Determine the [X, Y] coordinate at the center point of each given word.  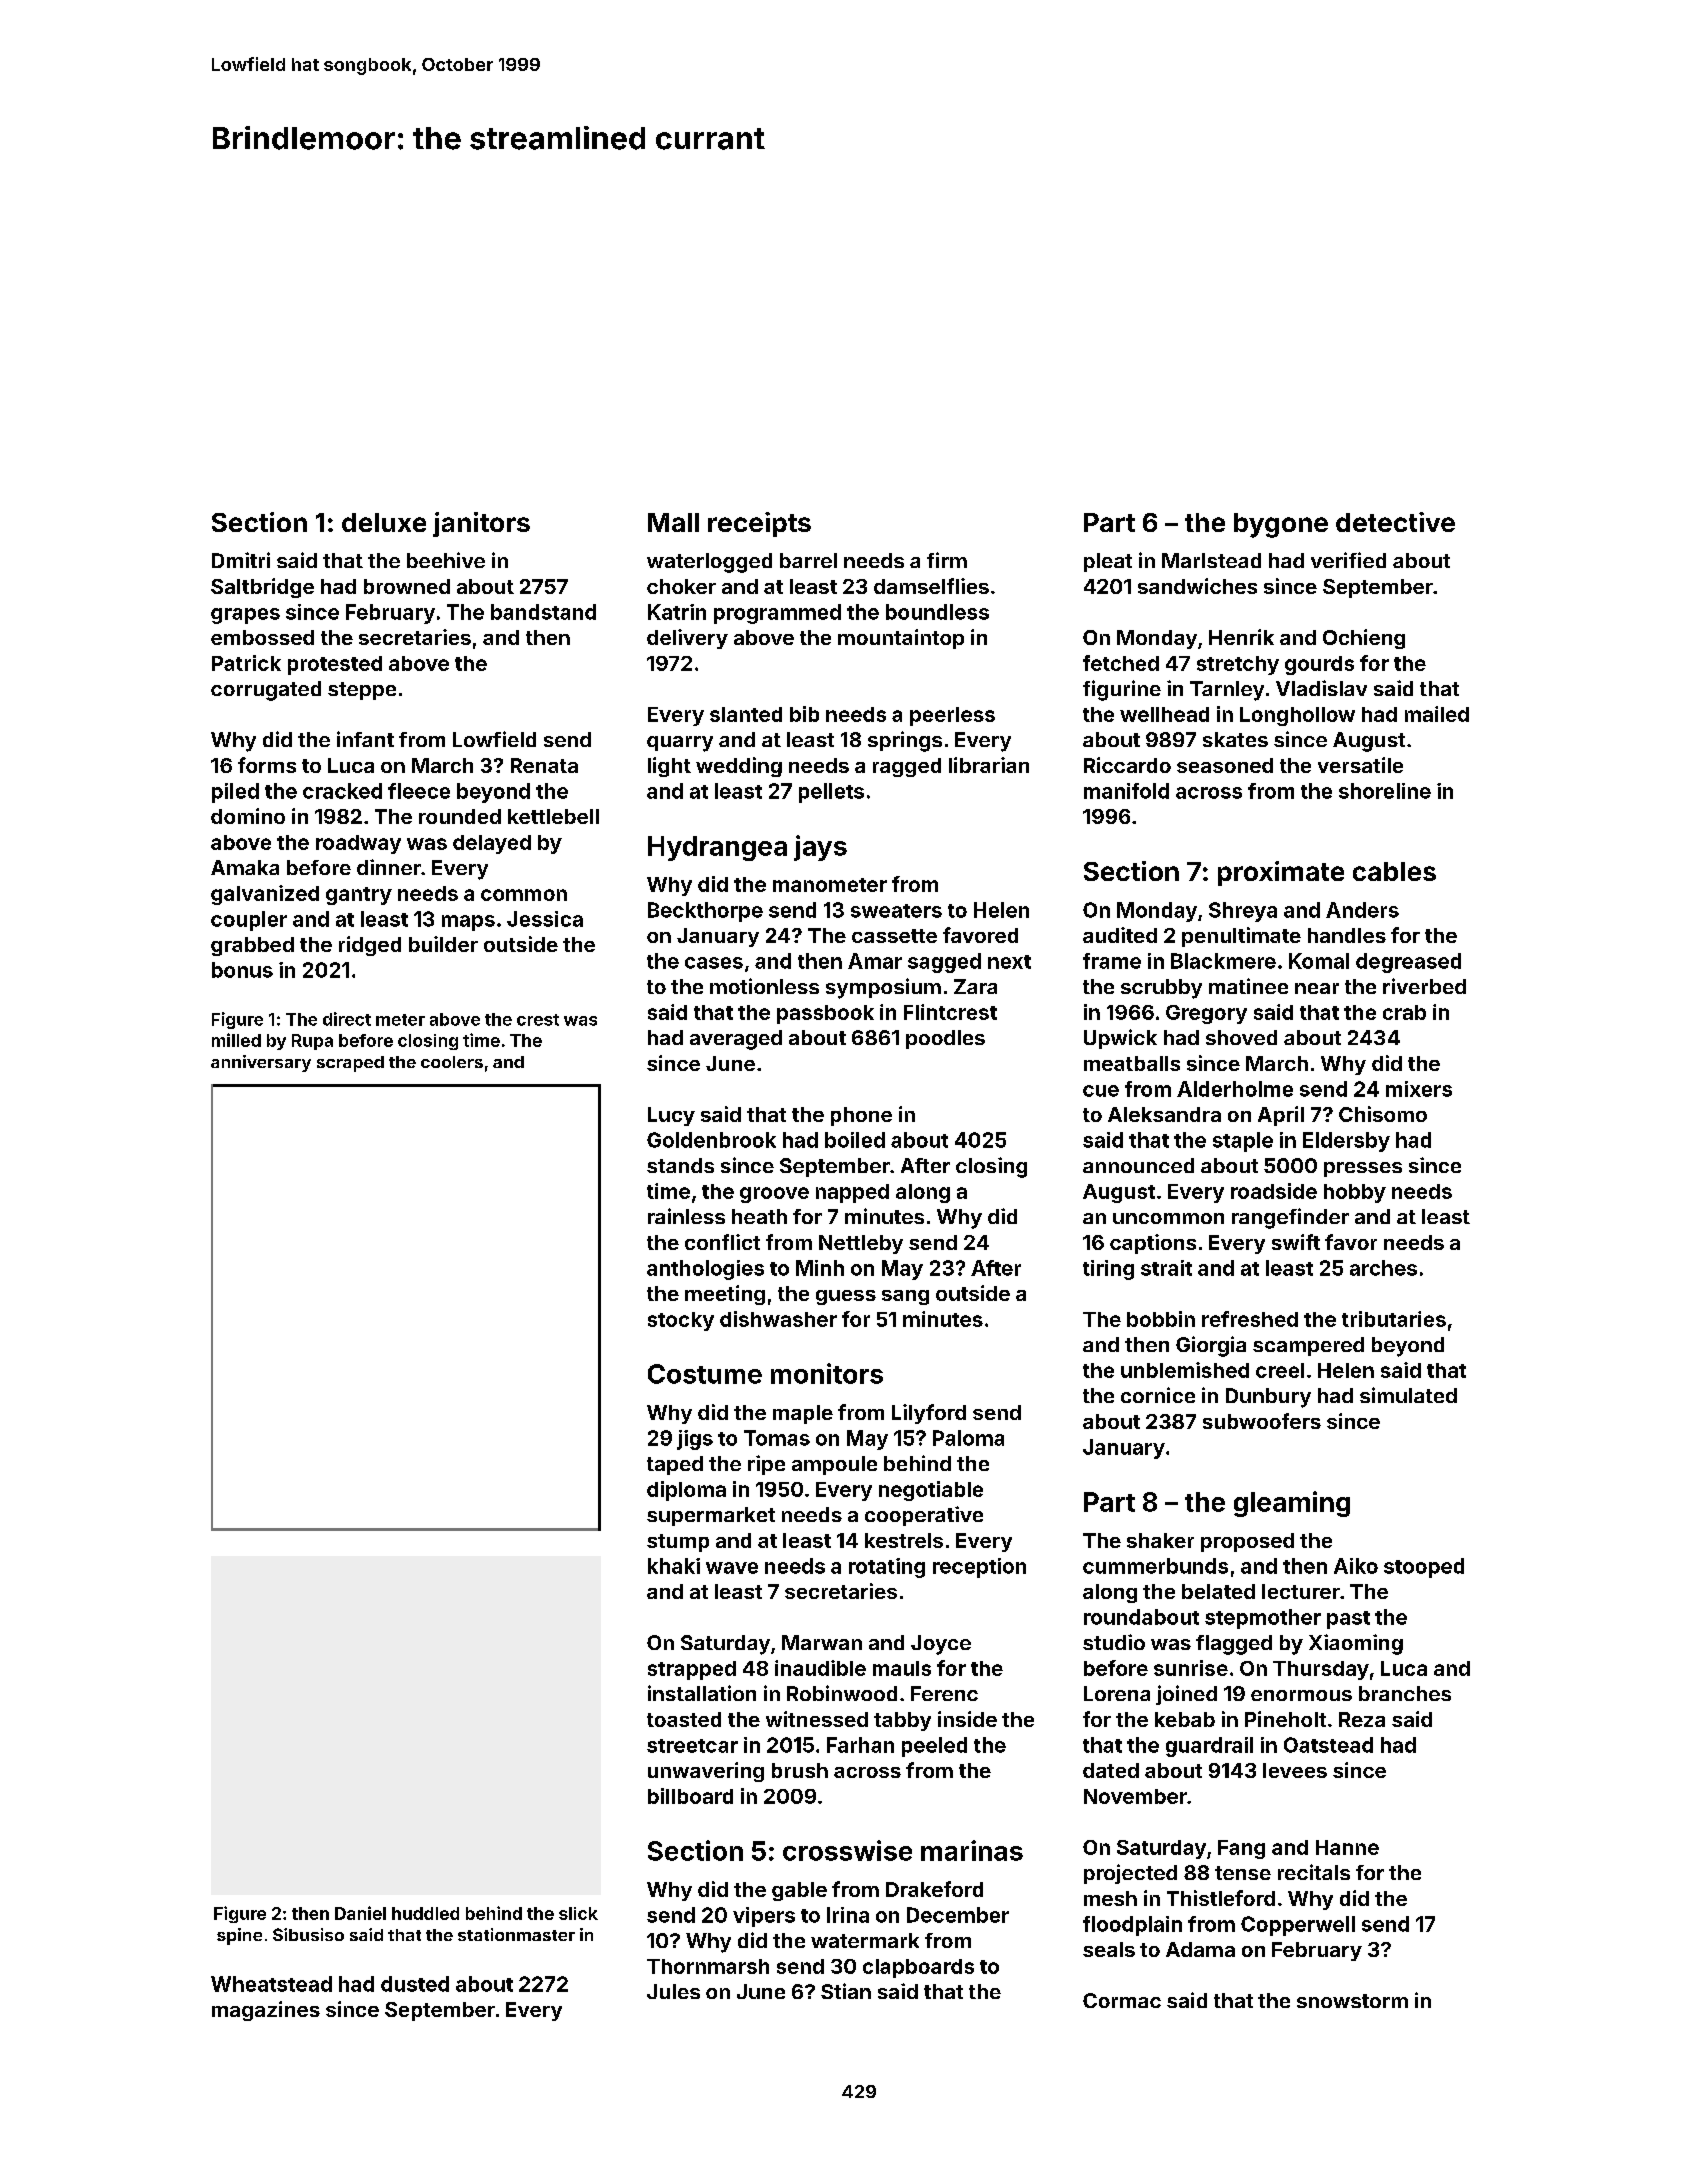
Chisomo [1383, 1114]
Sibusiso [308, 1934]
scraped [350, 1064]
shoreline [1385, 791]
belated [1218, 1591]
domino [248, 816]
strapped [692, 1670]
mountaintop [901, 639]
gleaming [1292, 1504]
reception [979, 1568]
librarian [989, 765]
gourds [1319, 665]
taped [675, 1465]
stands [680, 1165]
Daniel [360, 1913]
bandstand [543, 612]
